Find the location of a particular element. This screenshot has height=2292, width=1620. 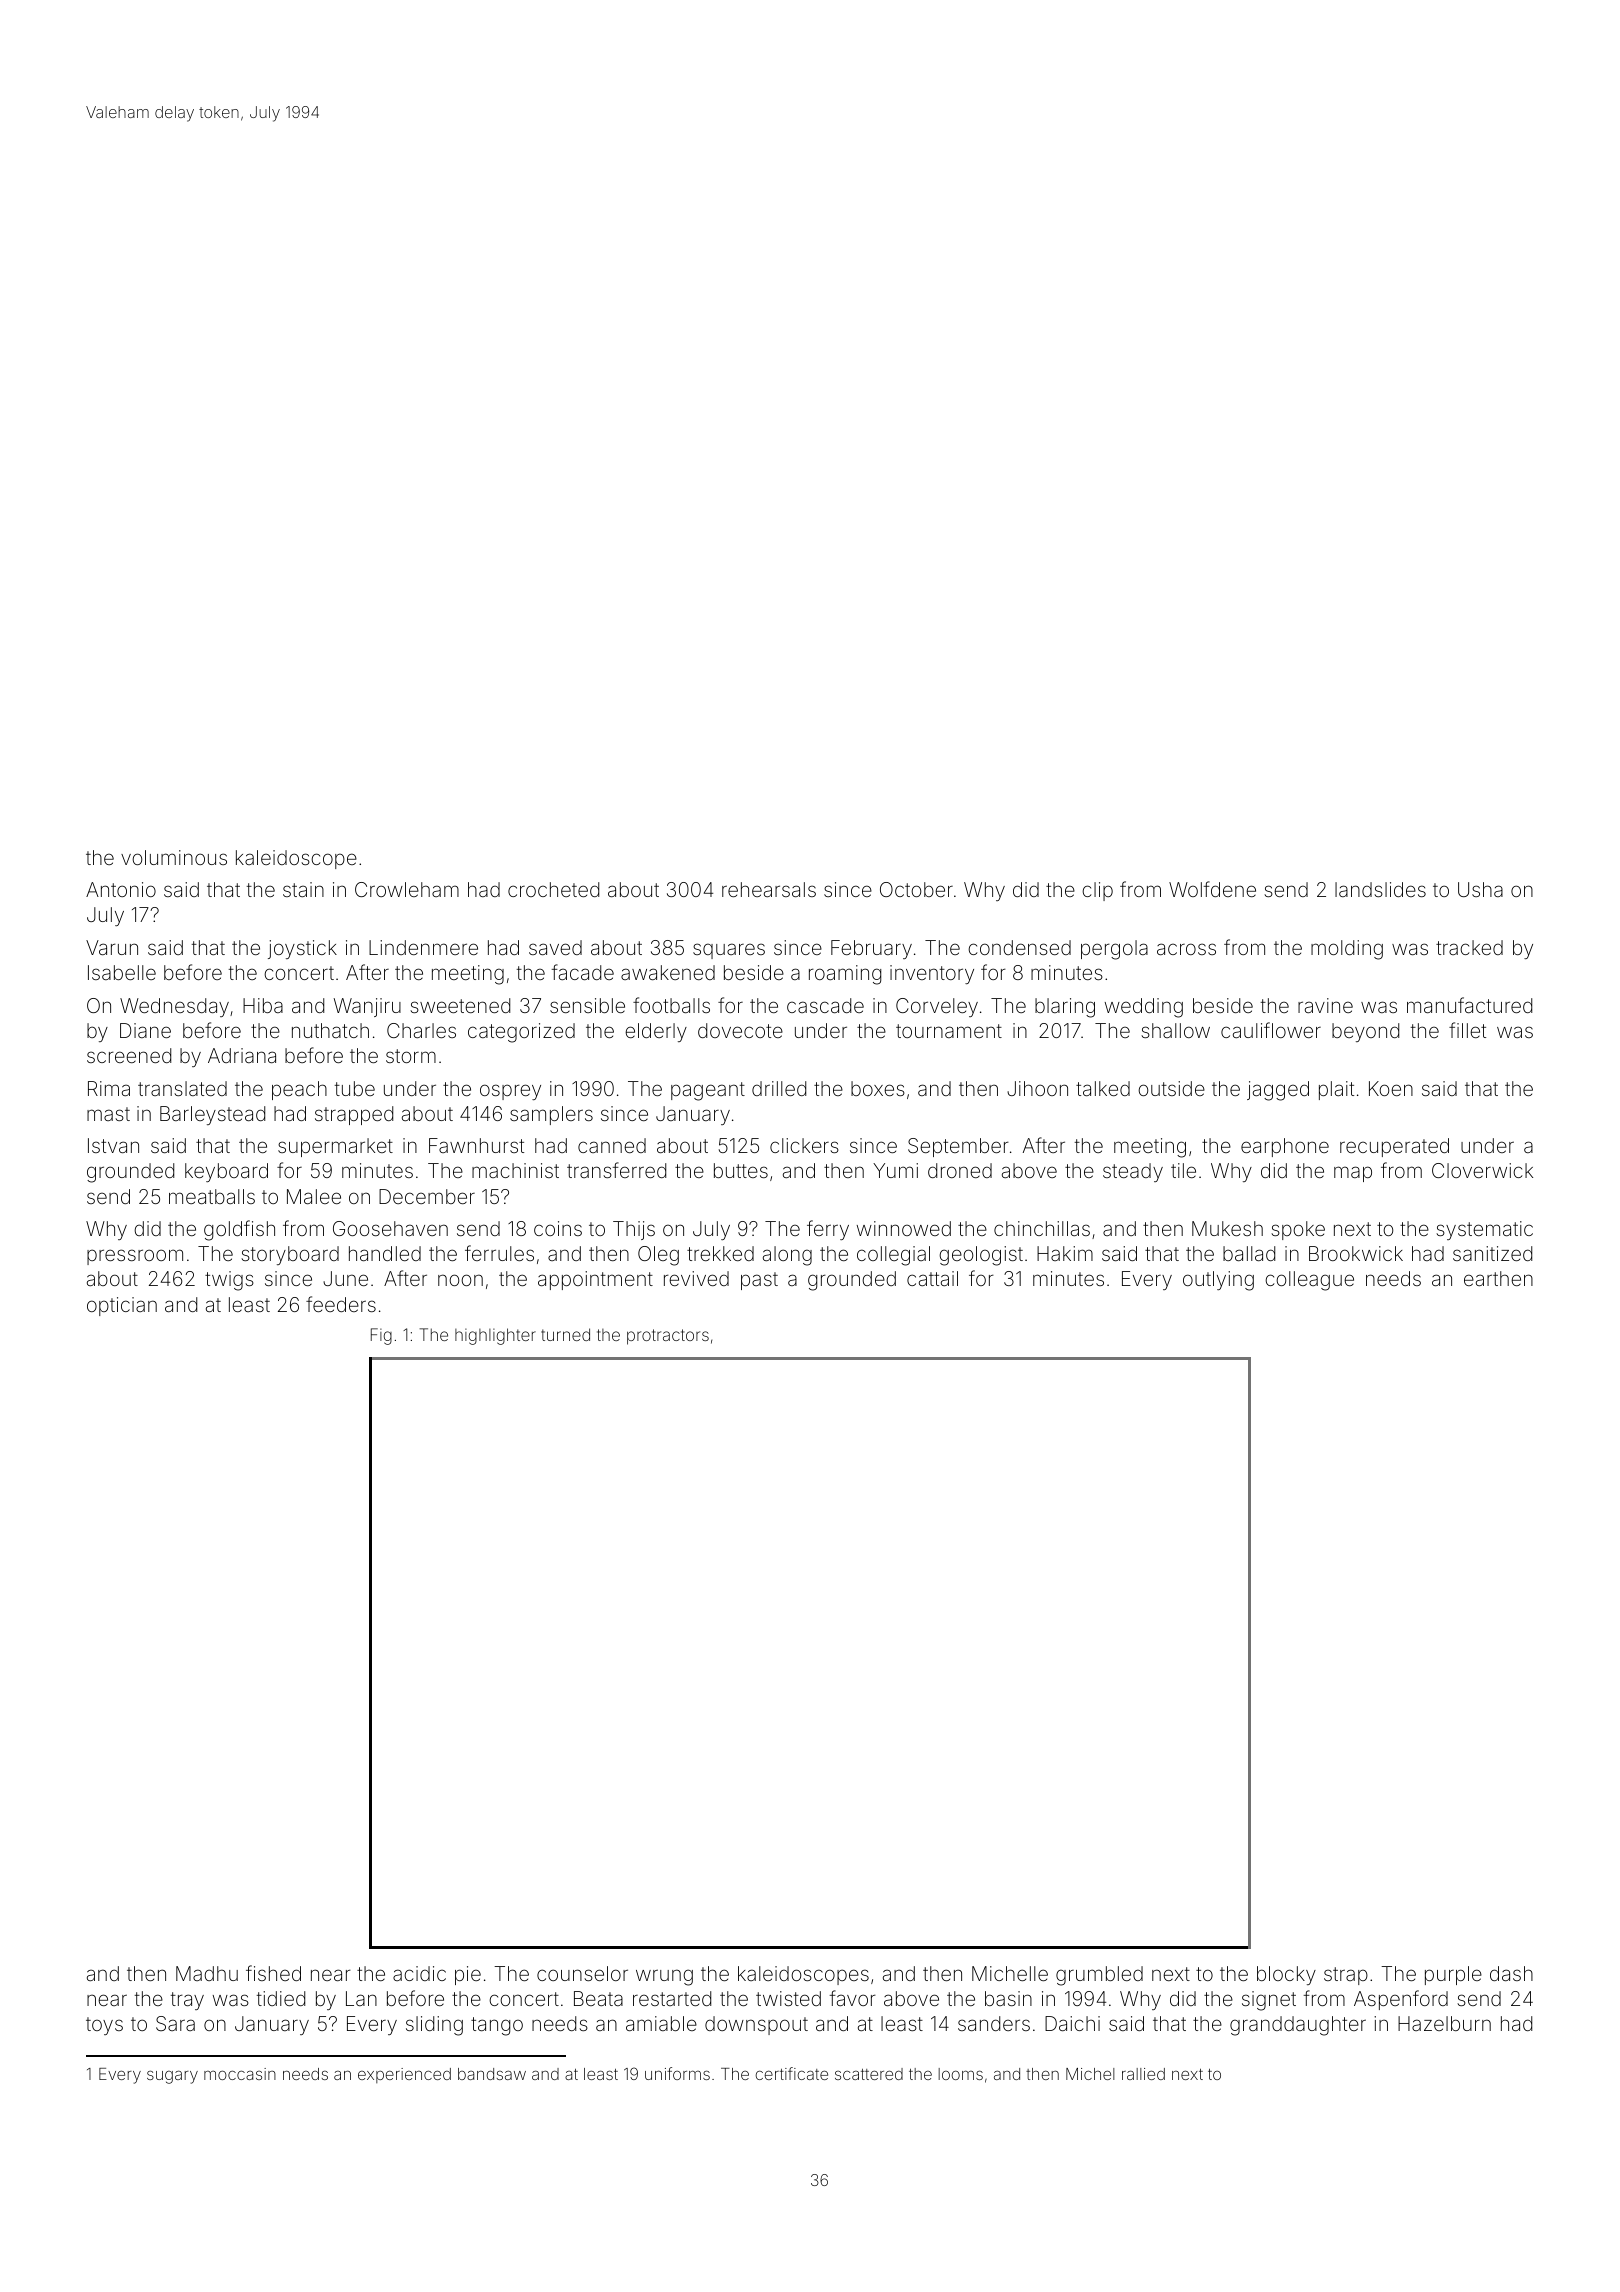

goldfish is located at coordinates (239, 1230).
